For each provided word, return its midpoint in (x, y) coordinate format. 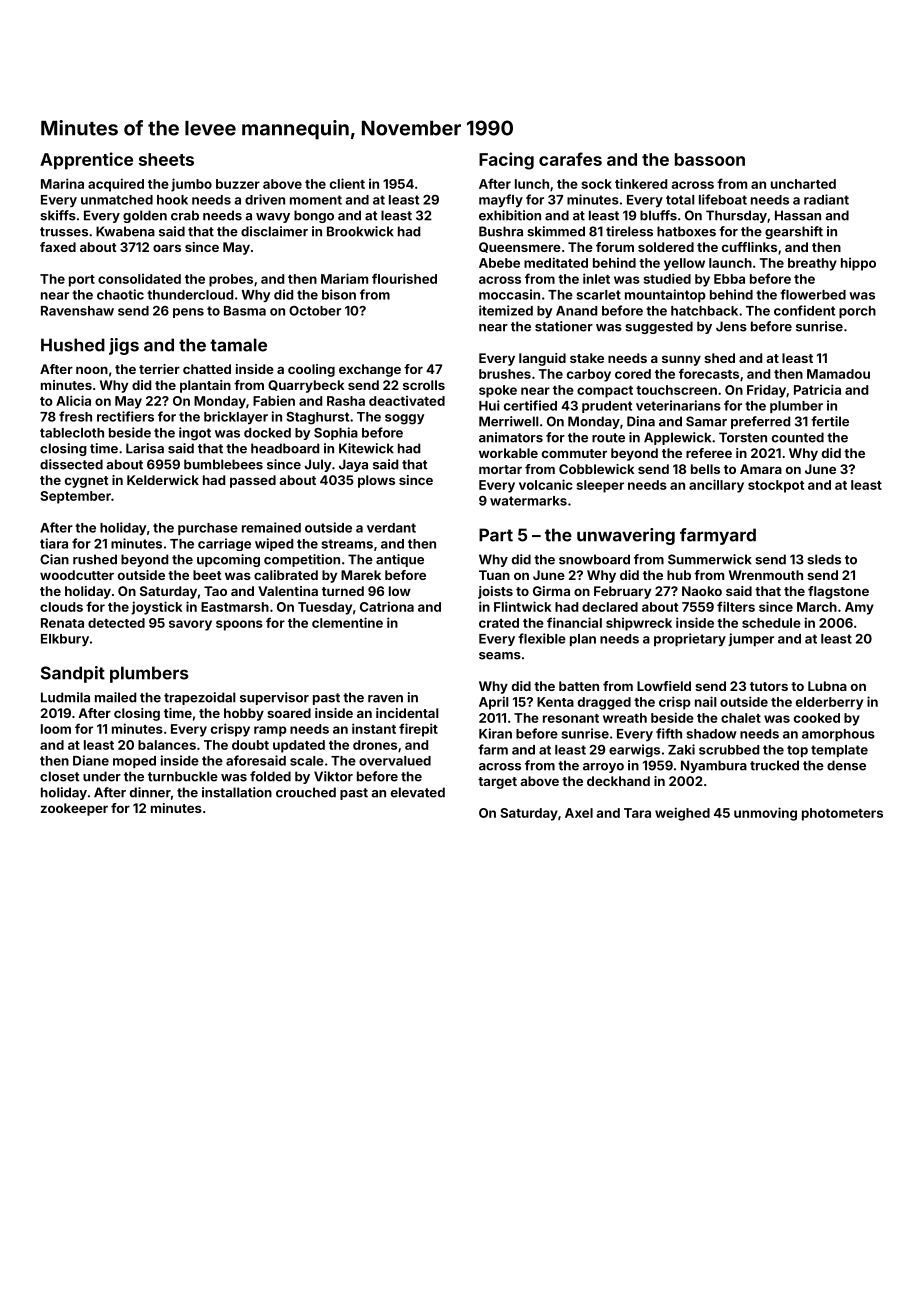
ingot (195, 434)
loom (56, 729)
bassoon (710, 159)
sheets (166, 159)
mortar (500, 469)
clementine (347, 622)
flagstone (838, 592)
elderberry (829, 703)
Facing (506, 161)
